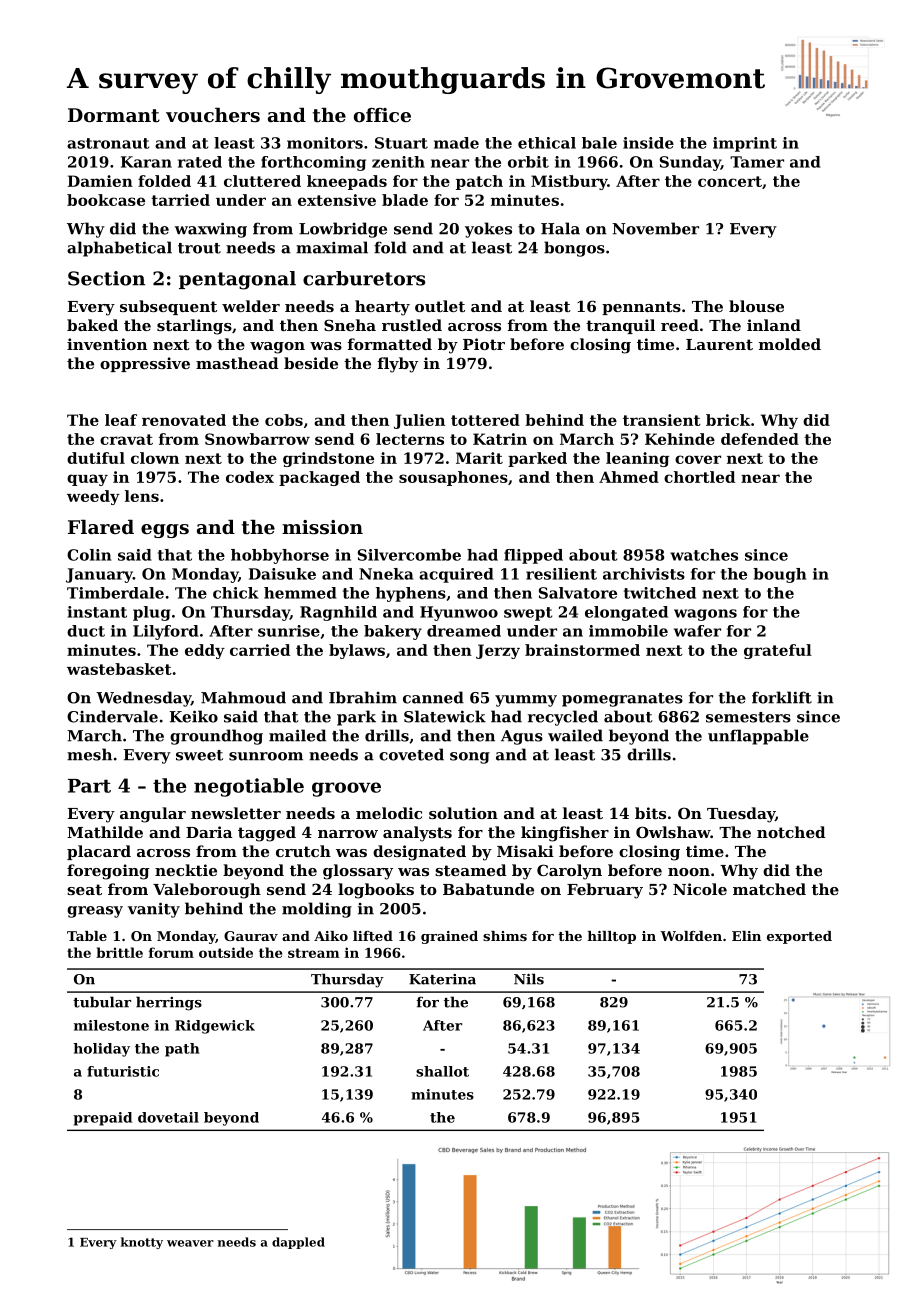 This screenshot has width=908, height=1316. What do you see at coordinates (456, 143) in the screenshot?
I see `made` at bounding box center [456, 143].
